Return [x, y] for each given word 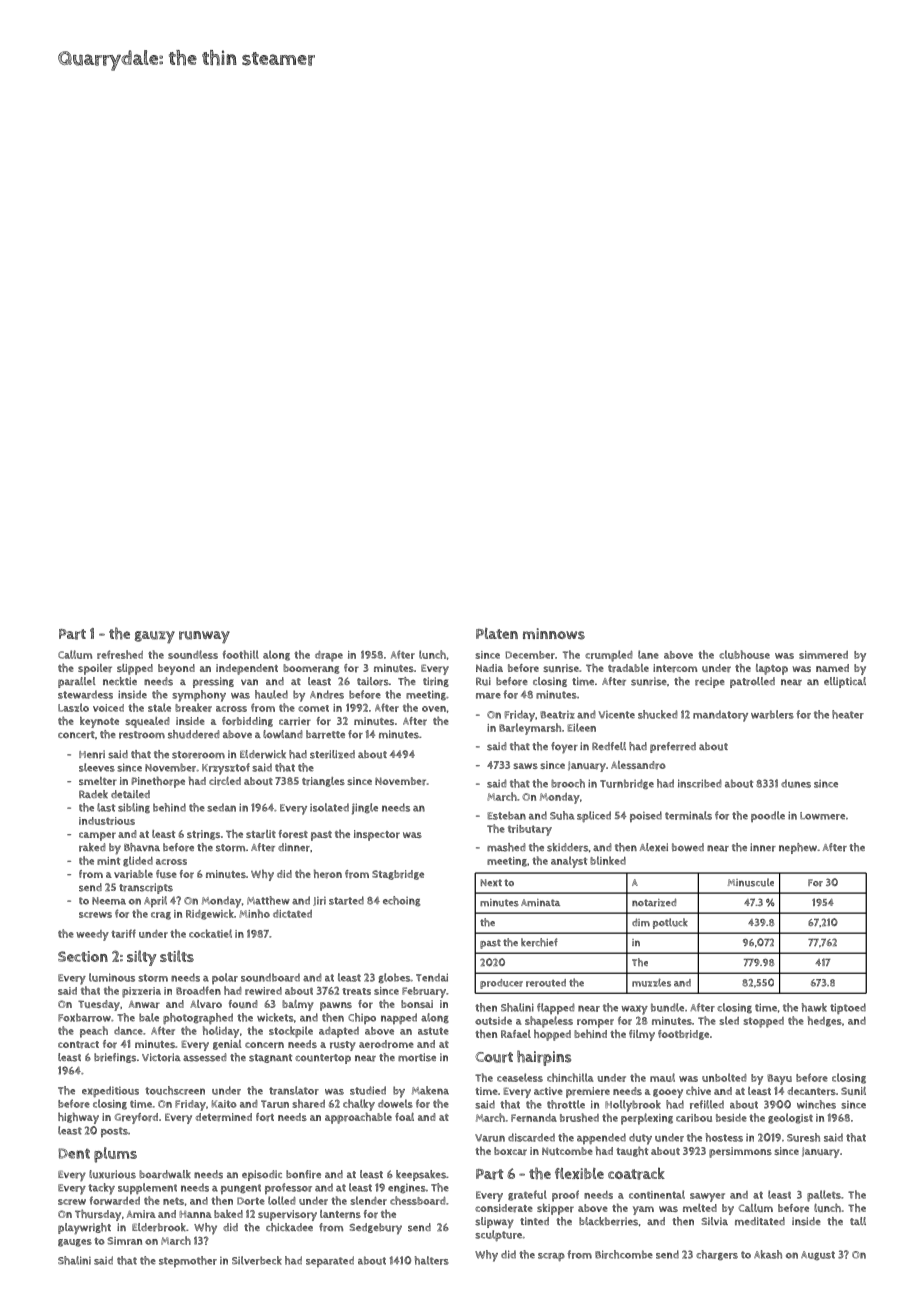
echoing [401, 901]
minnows [554, 634]
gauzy [155, 637]
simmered [823, 655]
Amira [141, 1214]
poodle [768, 816]
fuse [166, 874]
